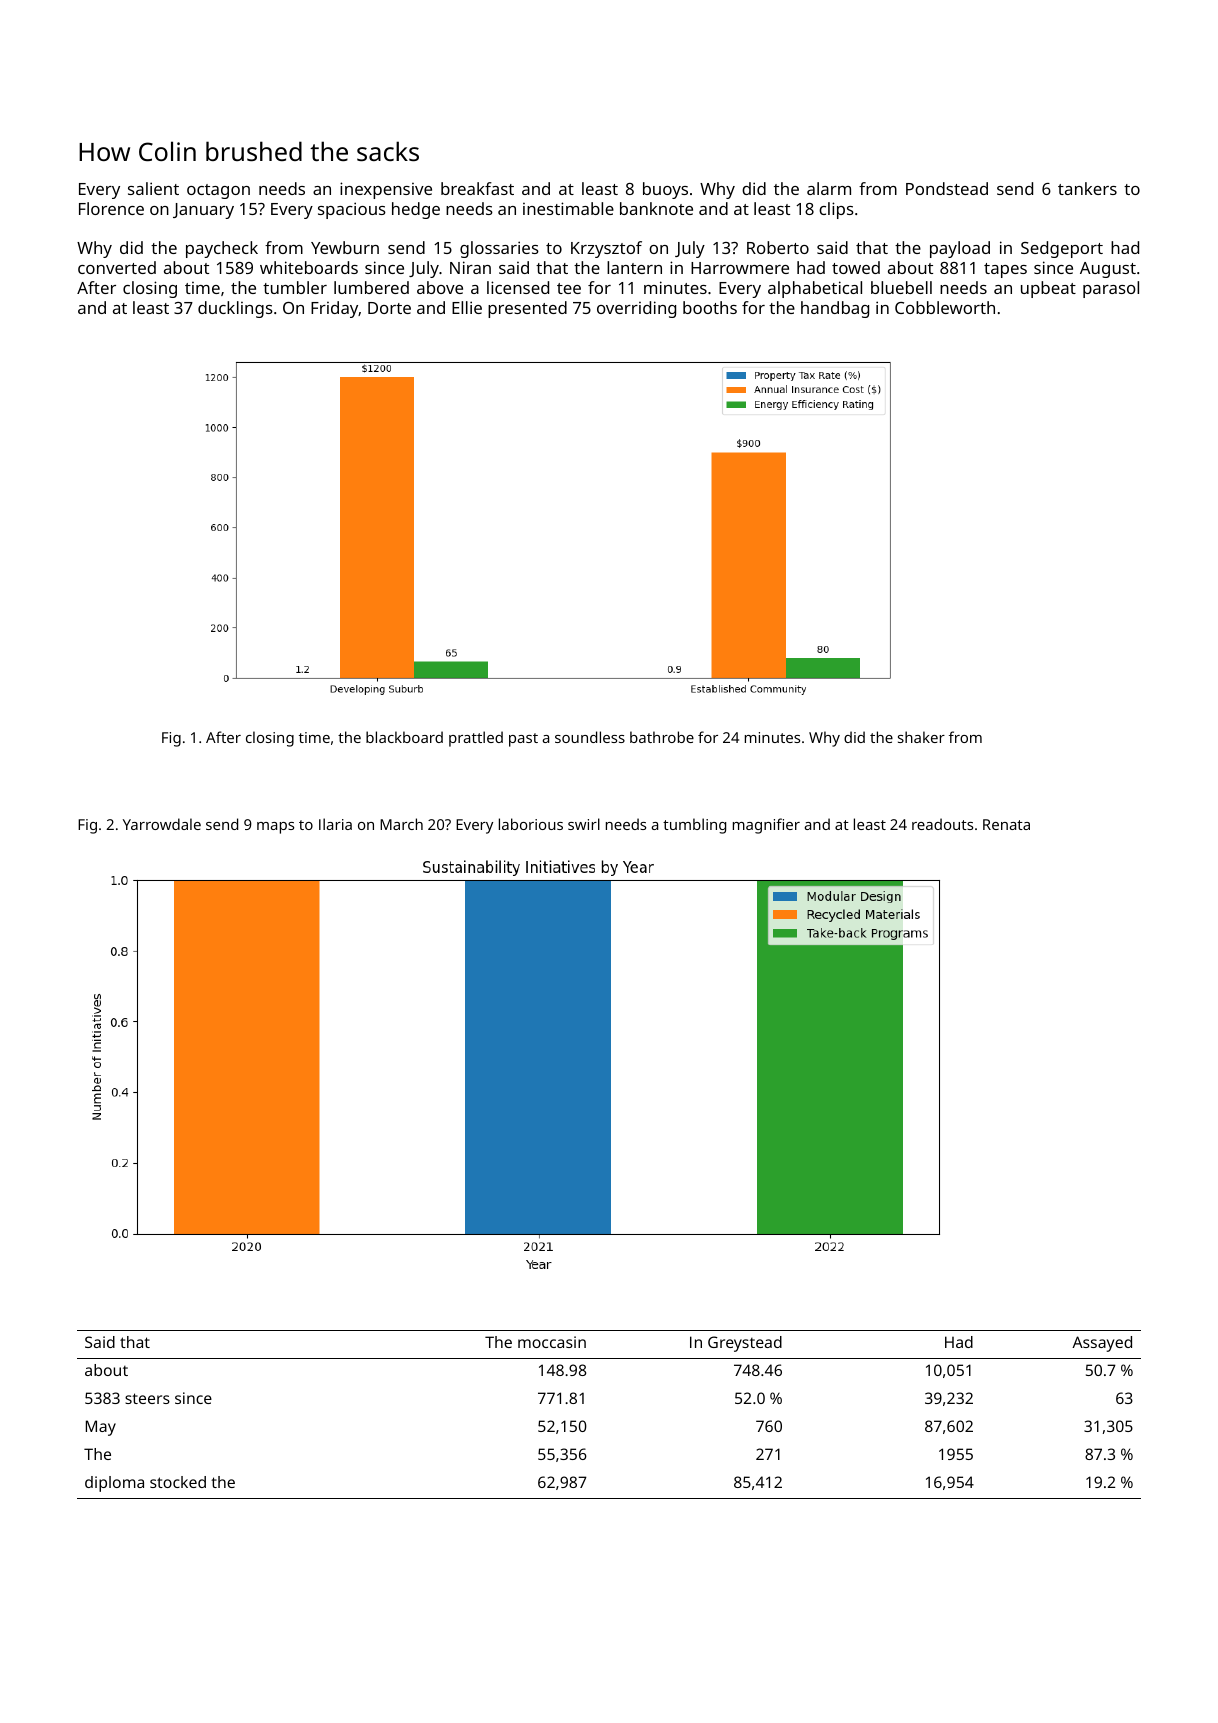 The height and width of the image is (1723, 1218). What do you see at coordinates (153, 188) in the image?
I see `salient` at bounding box center [153, 188].
